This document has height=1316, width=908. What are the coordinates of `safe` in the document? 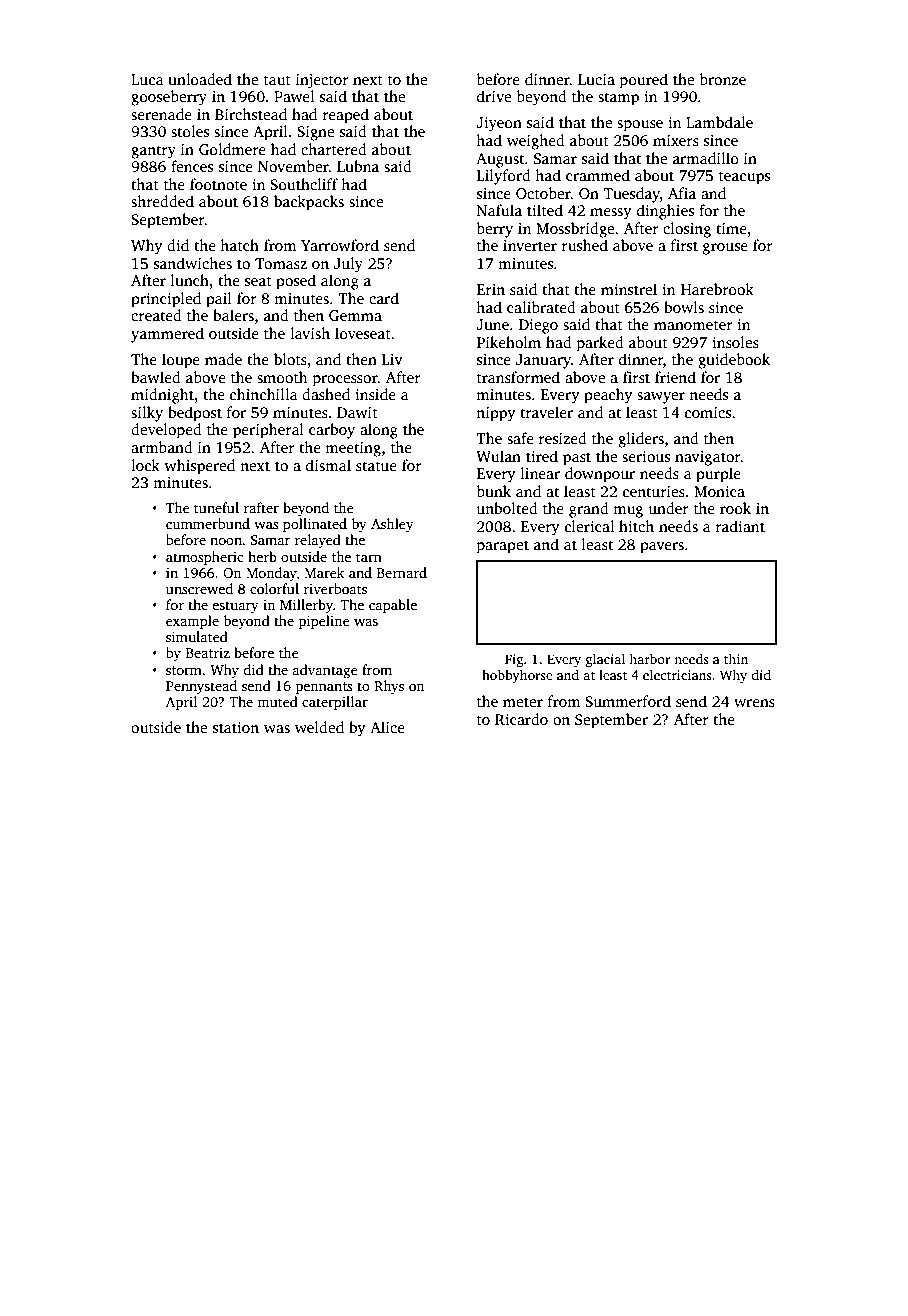 It's located at (520, 438).
